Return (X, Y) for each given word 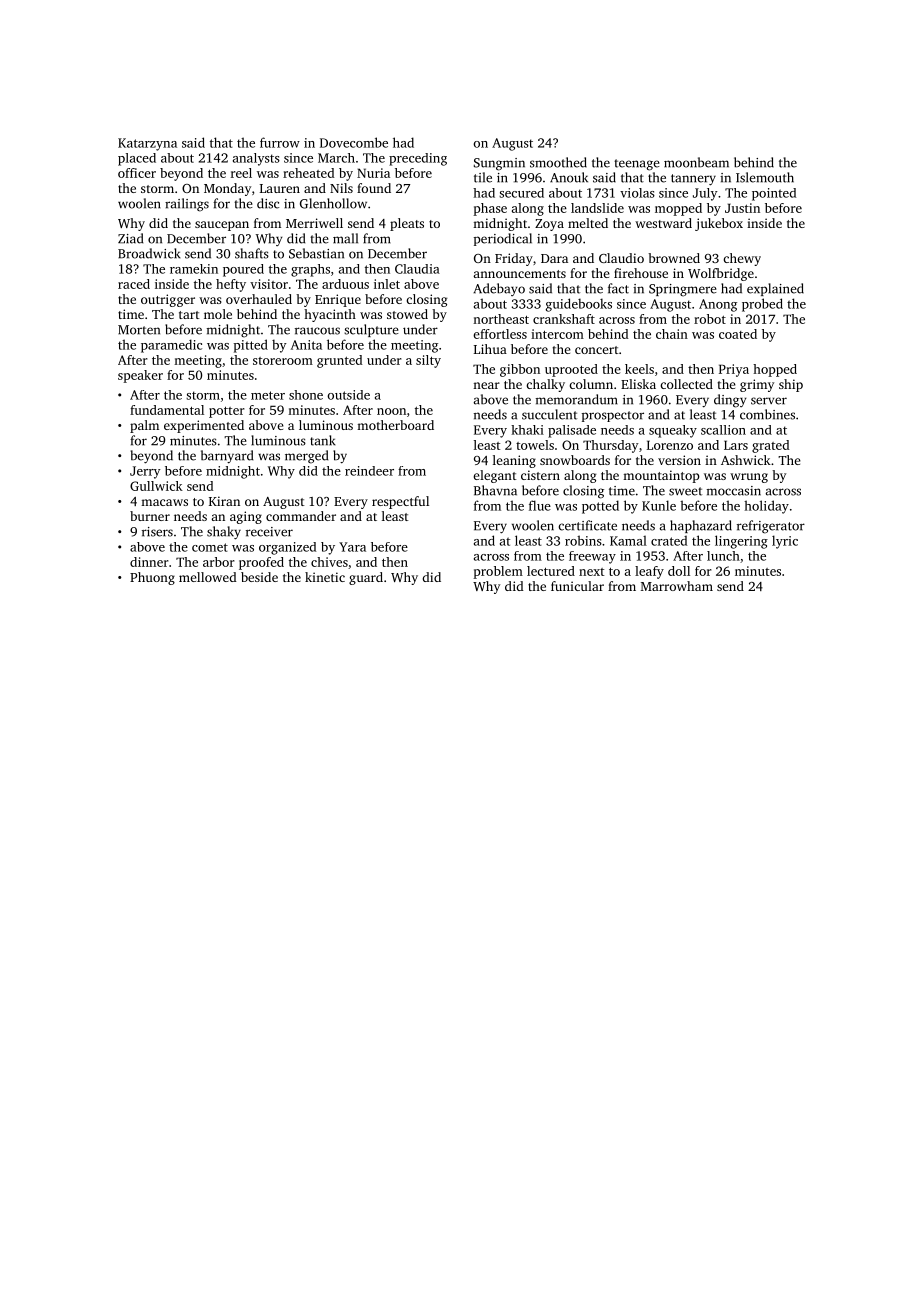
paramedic (171, 346)
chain (672, 334)
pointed (774, 194)
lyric (785, 542)
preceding (418, 159)
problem (498, 572)
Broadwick (149, 253)
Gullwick (156, 486)
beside (259, 577)
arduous (345, 284)
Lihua (490, 349)
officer (137, 173)
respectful (400, 502)
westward (663, 223)
